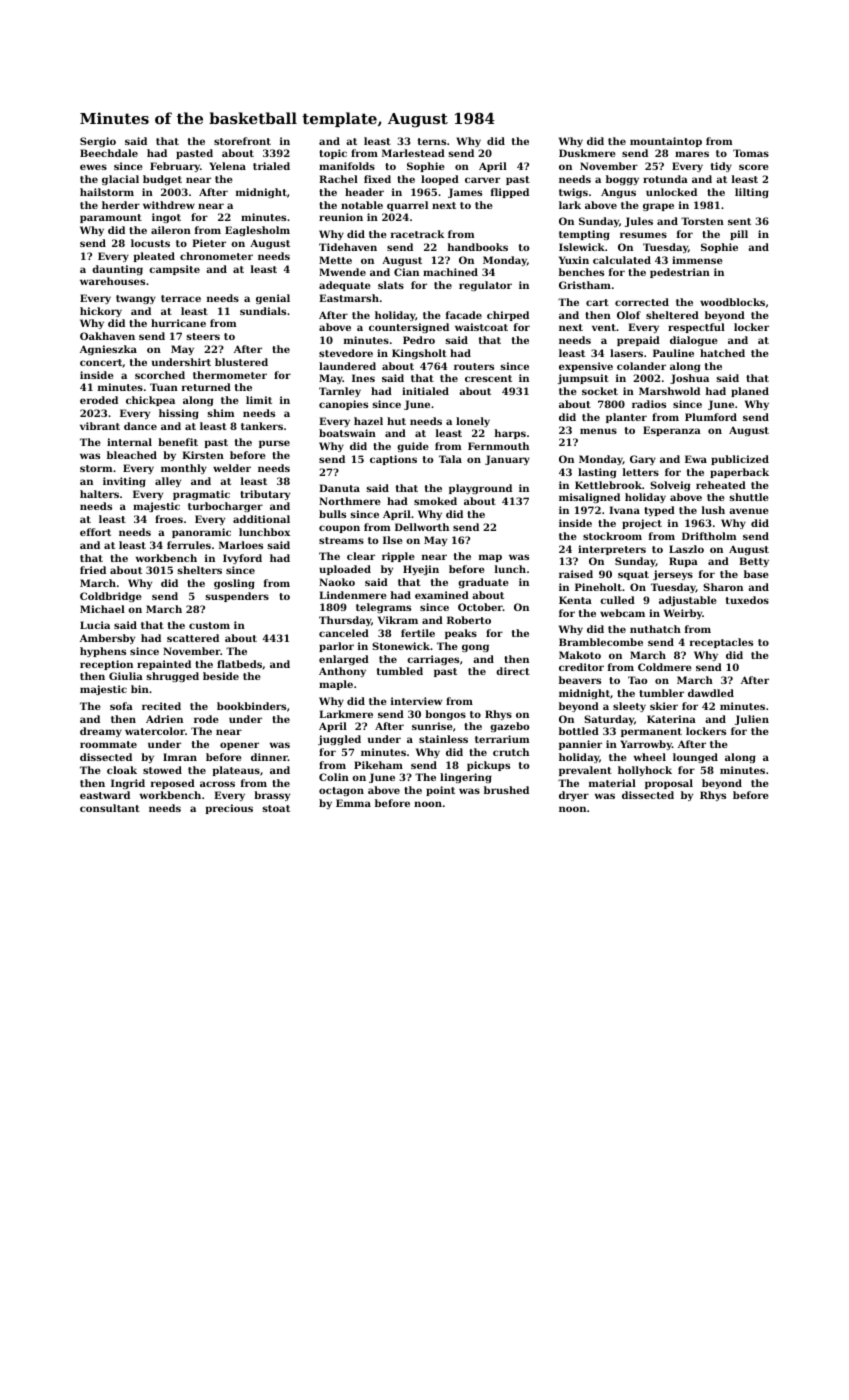 Image resolution: width=849 pixels, height=1400 pixels. I want to click on tuxedos, so click(747, 600).
